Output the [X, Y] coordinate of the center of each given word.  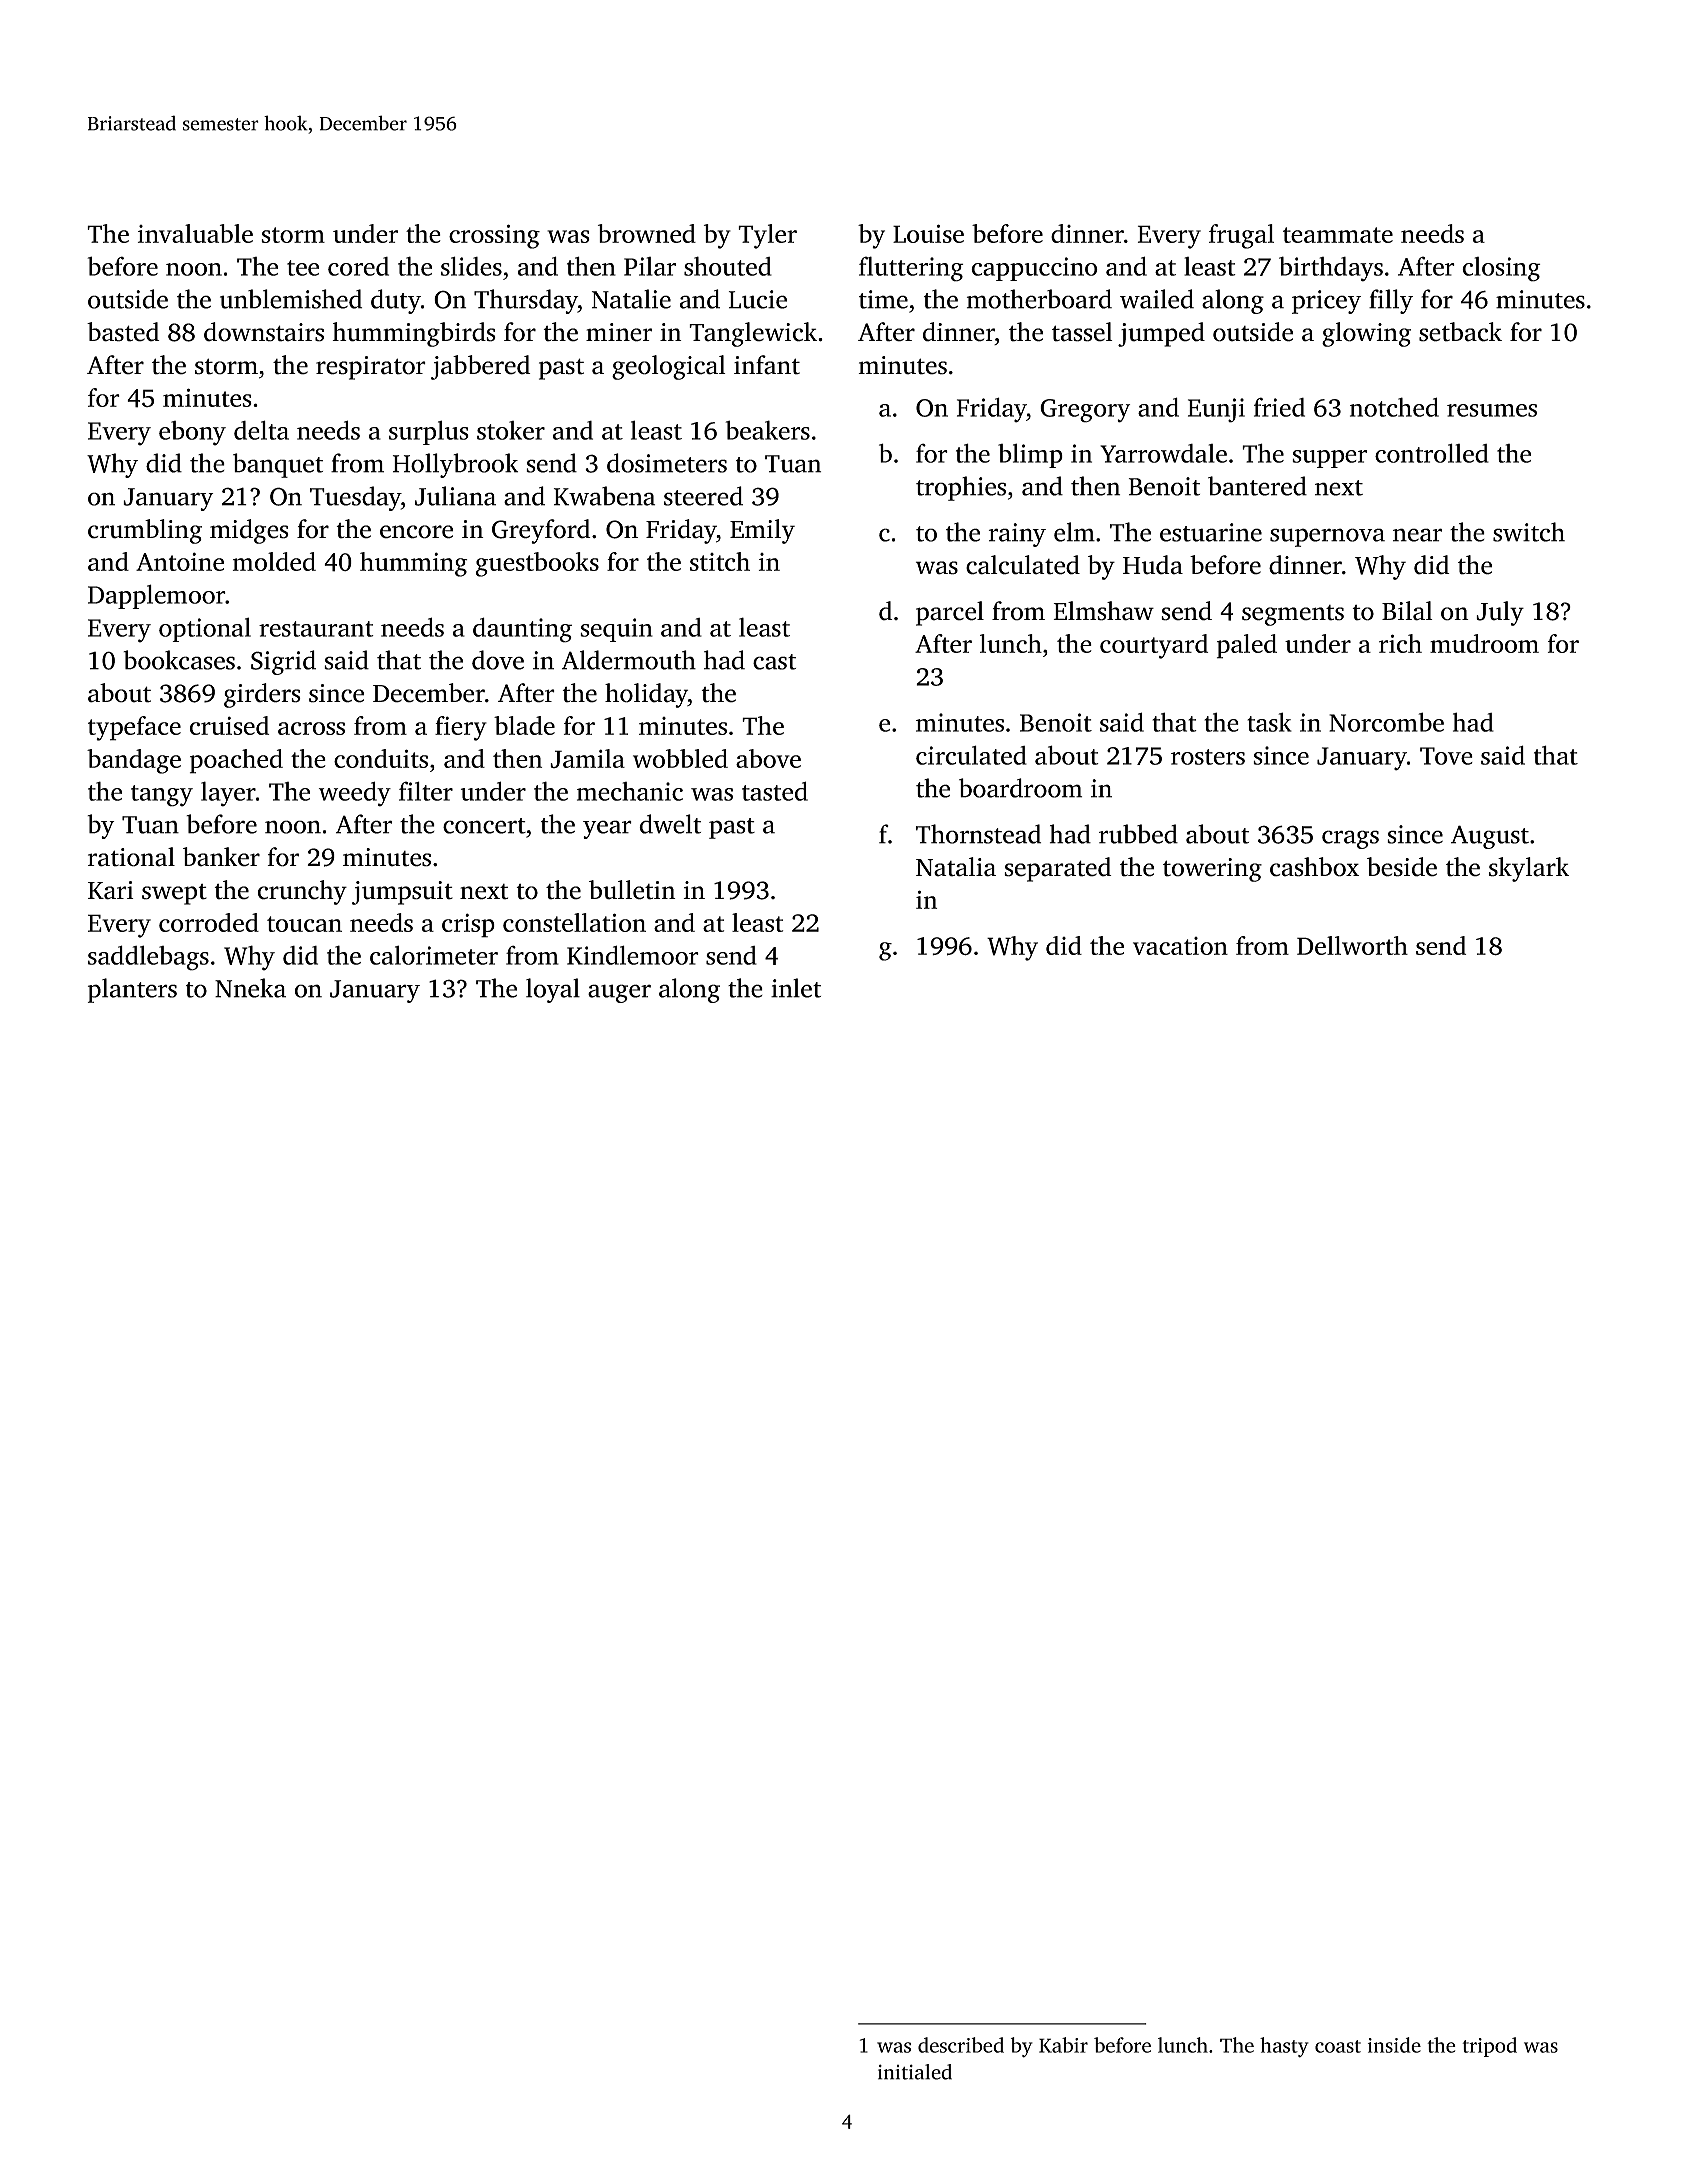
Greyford [541, 531]
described [961, 2045]
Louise [928, 233]
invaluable [195, 233]
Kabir [1063, 2045]
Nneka [250, 988]
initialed [915, 2072]
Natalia [956, 867]
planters [132, 990]
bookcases [179, 660]
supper [1329, 459]
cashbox [1314, 867]
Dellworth [1352, 945]
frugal [1241, 236]
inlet [796, 988]
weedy [355, 794]
